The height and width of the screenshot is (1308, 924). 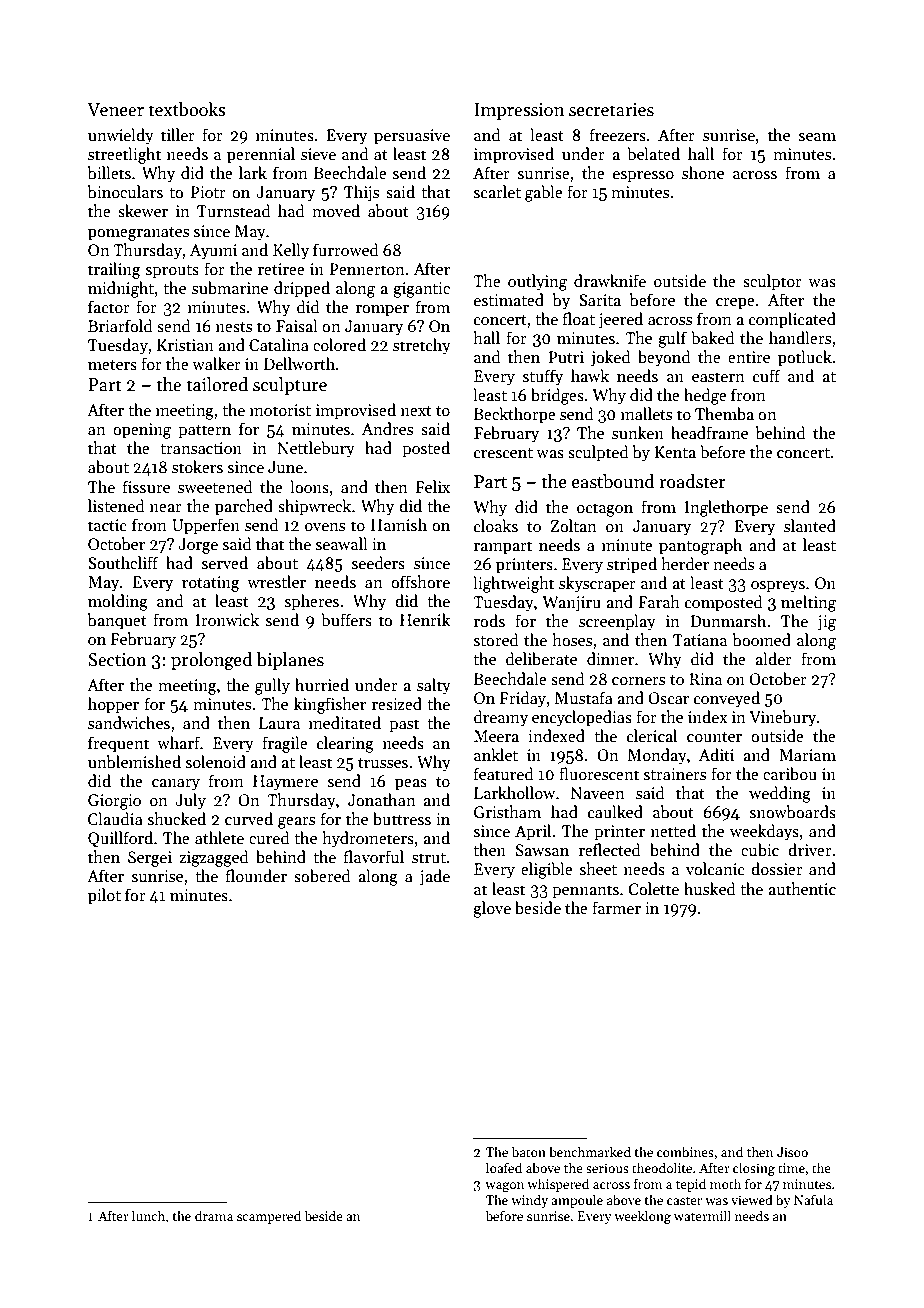 I want to click on glove, so click(x=492, y=909).
